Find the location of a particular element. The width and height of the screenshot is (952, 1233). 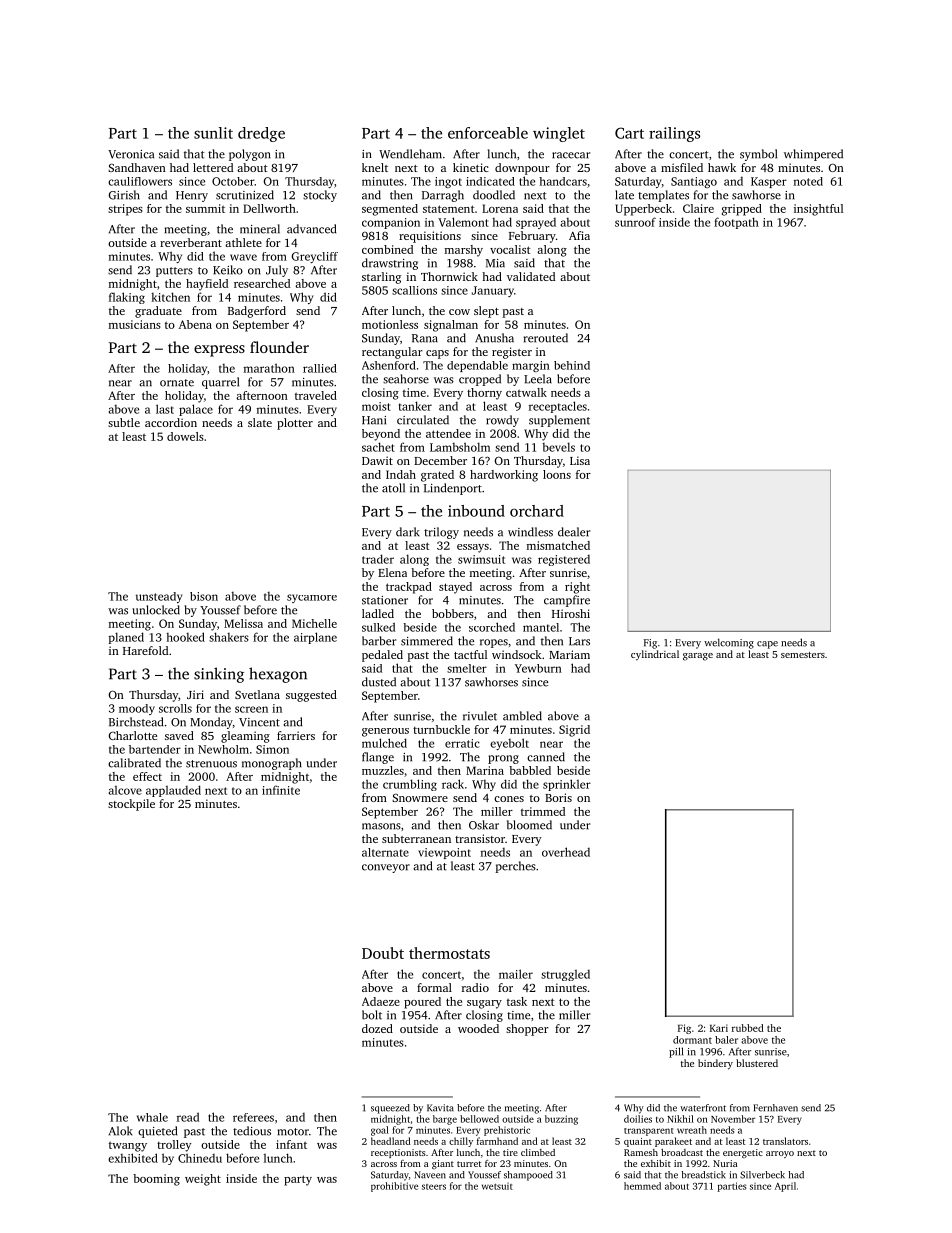

stockpile is located at coordinates (131, 805).
